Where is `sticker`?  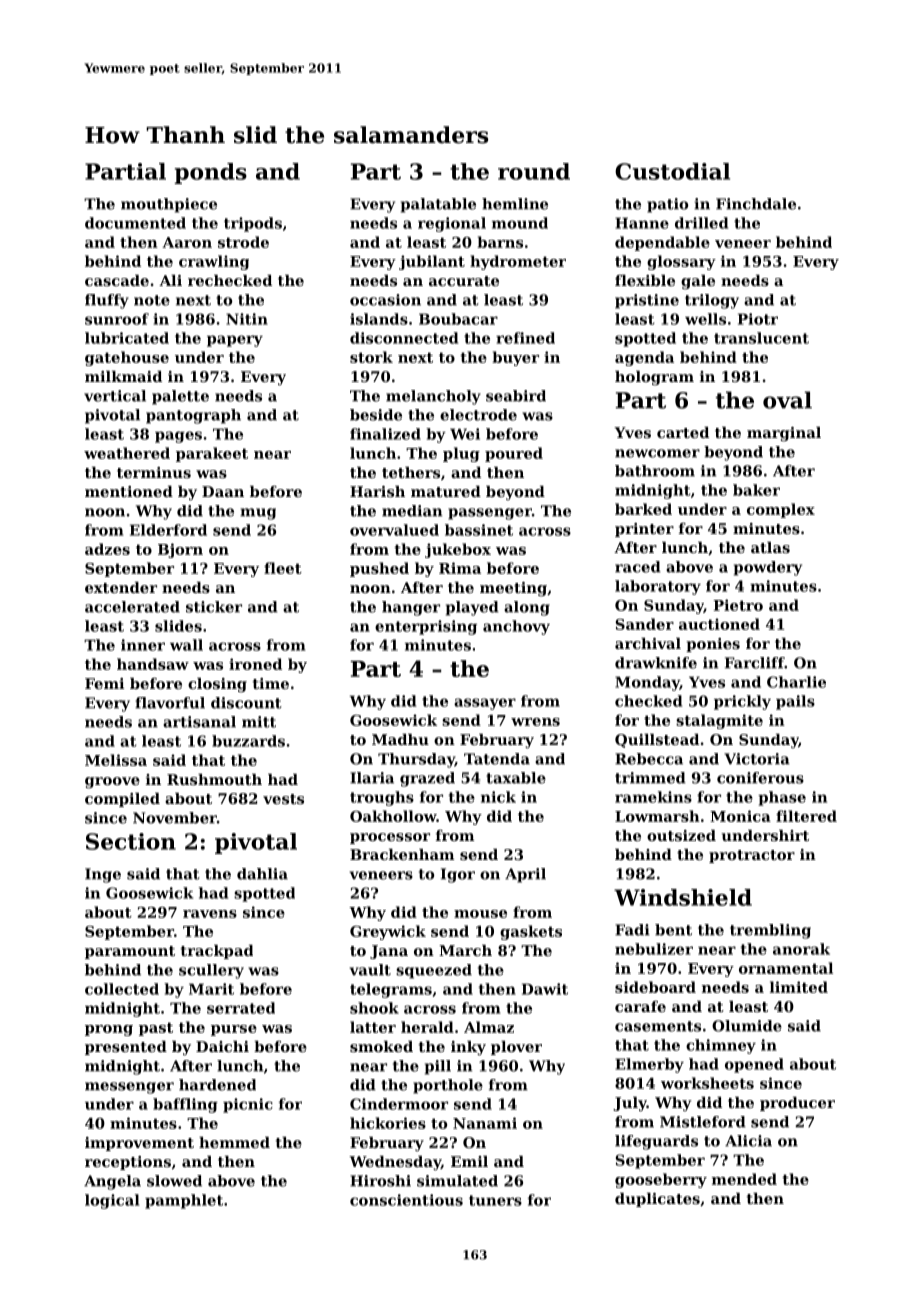 sticker is located at coordinates (214, 607).
